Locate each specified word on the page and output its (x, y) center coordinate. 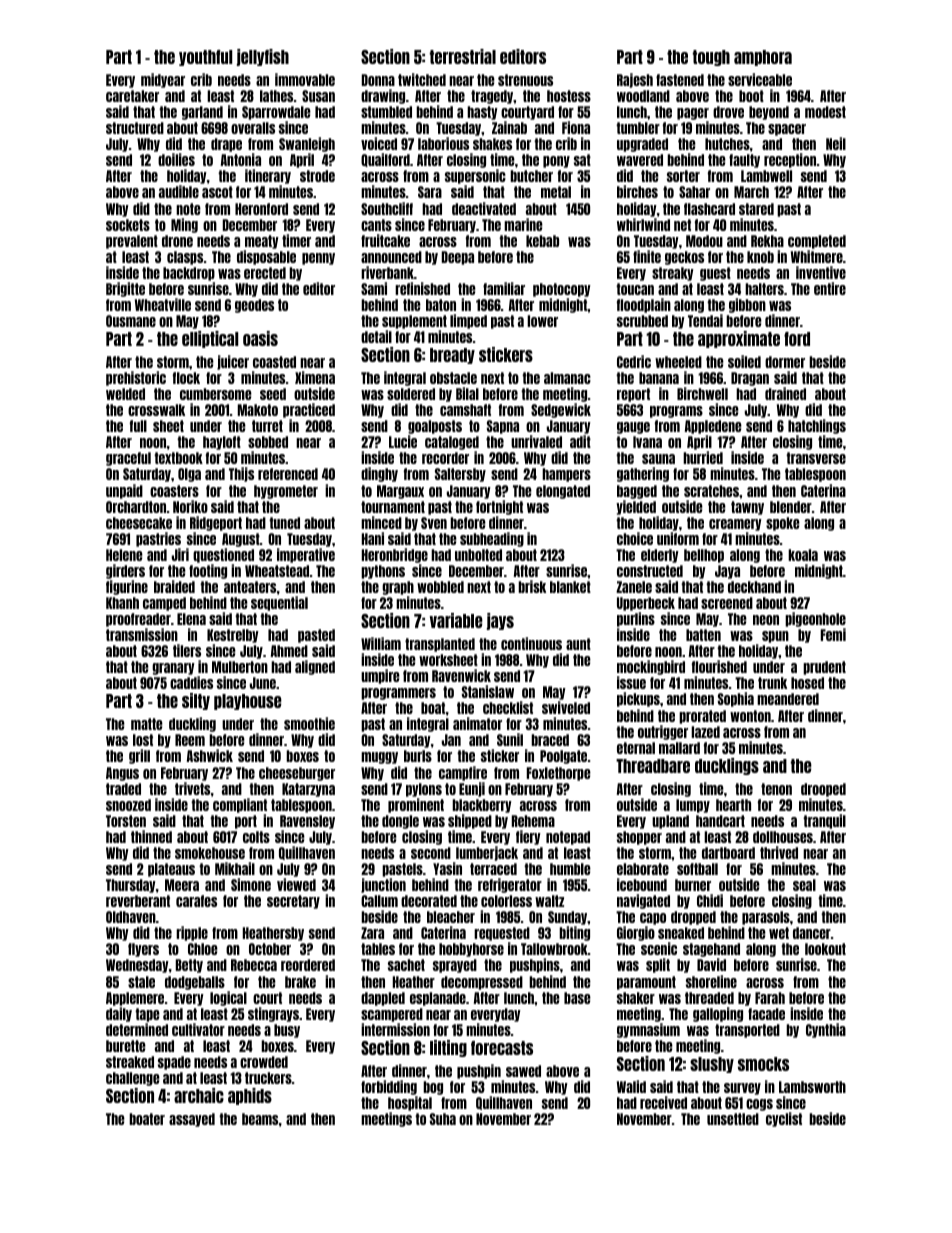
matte (147, 724)
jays (500, 621)
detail (376, 336)
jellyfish (263, 57)
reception (790, 160)
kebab (542, 241)
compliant (240, 805)
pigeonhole (815, 619)
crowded (264, 1062)
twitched (422, 79)
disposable (266, 257)
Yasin (447, 868)
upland (670, 822)
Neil (836, 143)
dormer (785, 362)
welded (125, 394)
